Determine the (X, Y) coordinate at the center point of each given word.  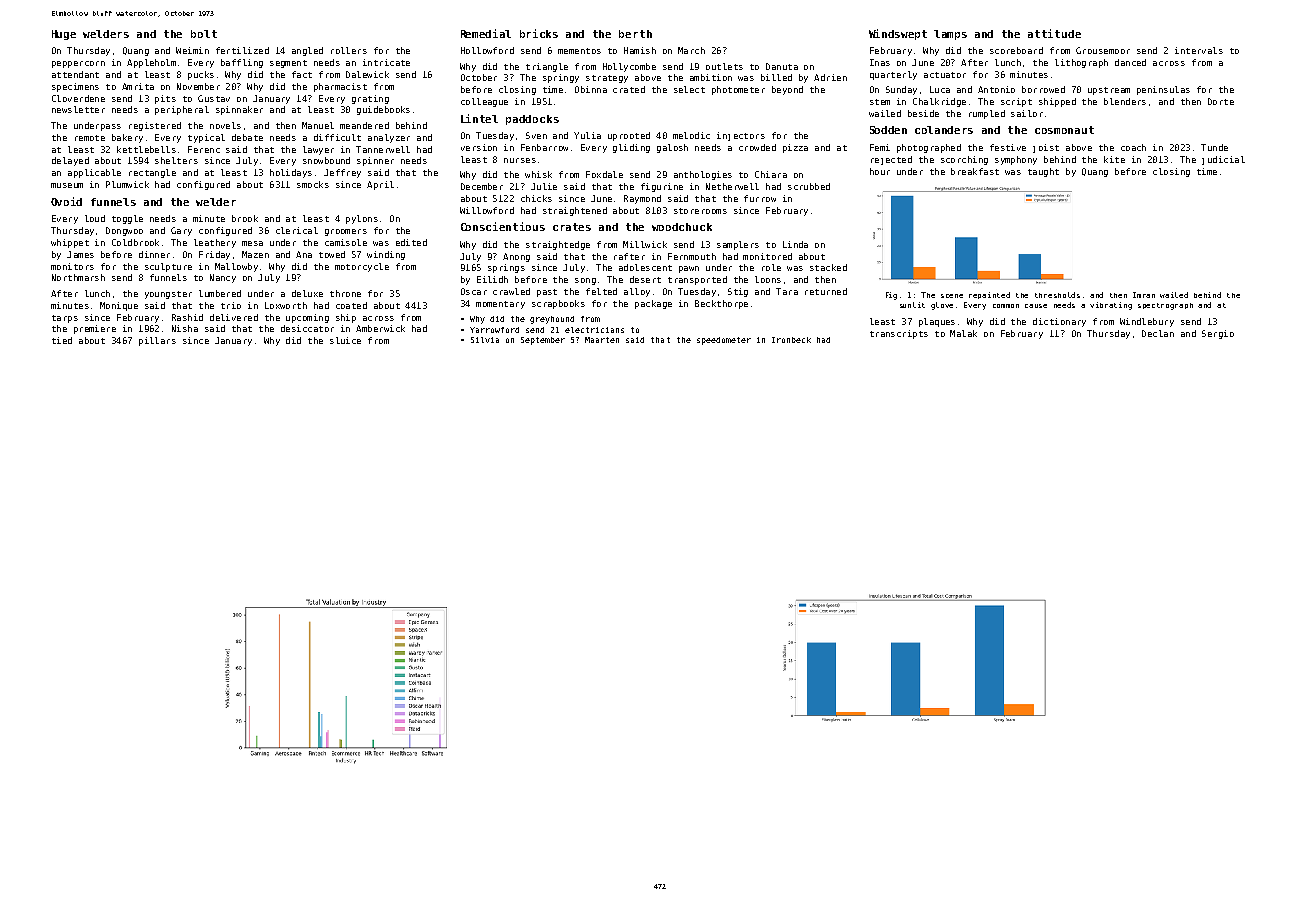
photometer (738, 90)
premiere (95, 329)
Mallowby (236, 267)
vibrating (1111, 306)
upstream (1109, 91)
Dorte (1221, 101)
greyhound (552, 320)
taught (1043, 172)
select (689, 89)
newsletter (78, 109)
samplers (738, 245)
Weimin (192, 50)
